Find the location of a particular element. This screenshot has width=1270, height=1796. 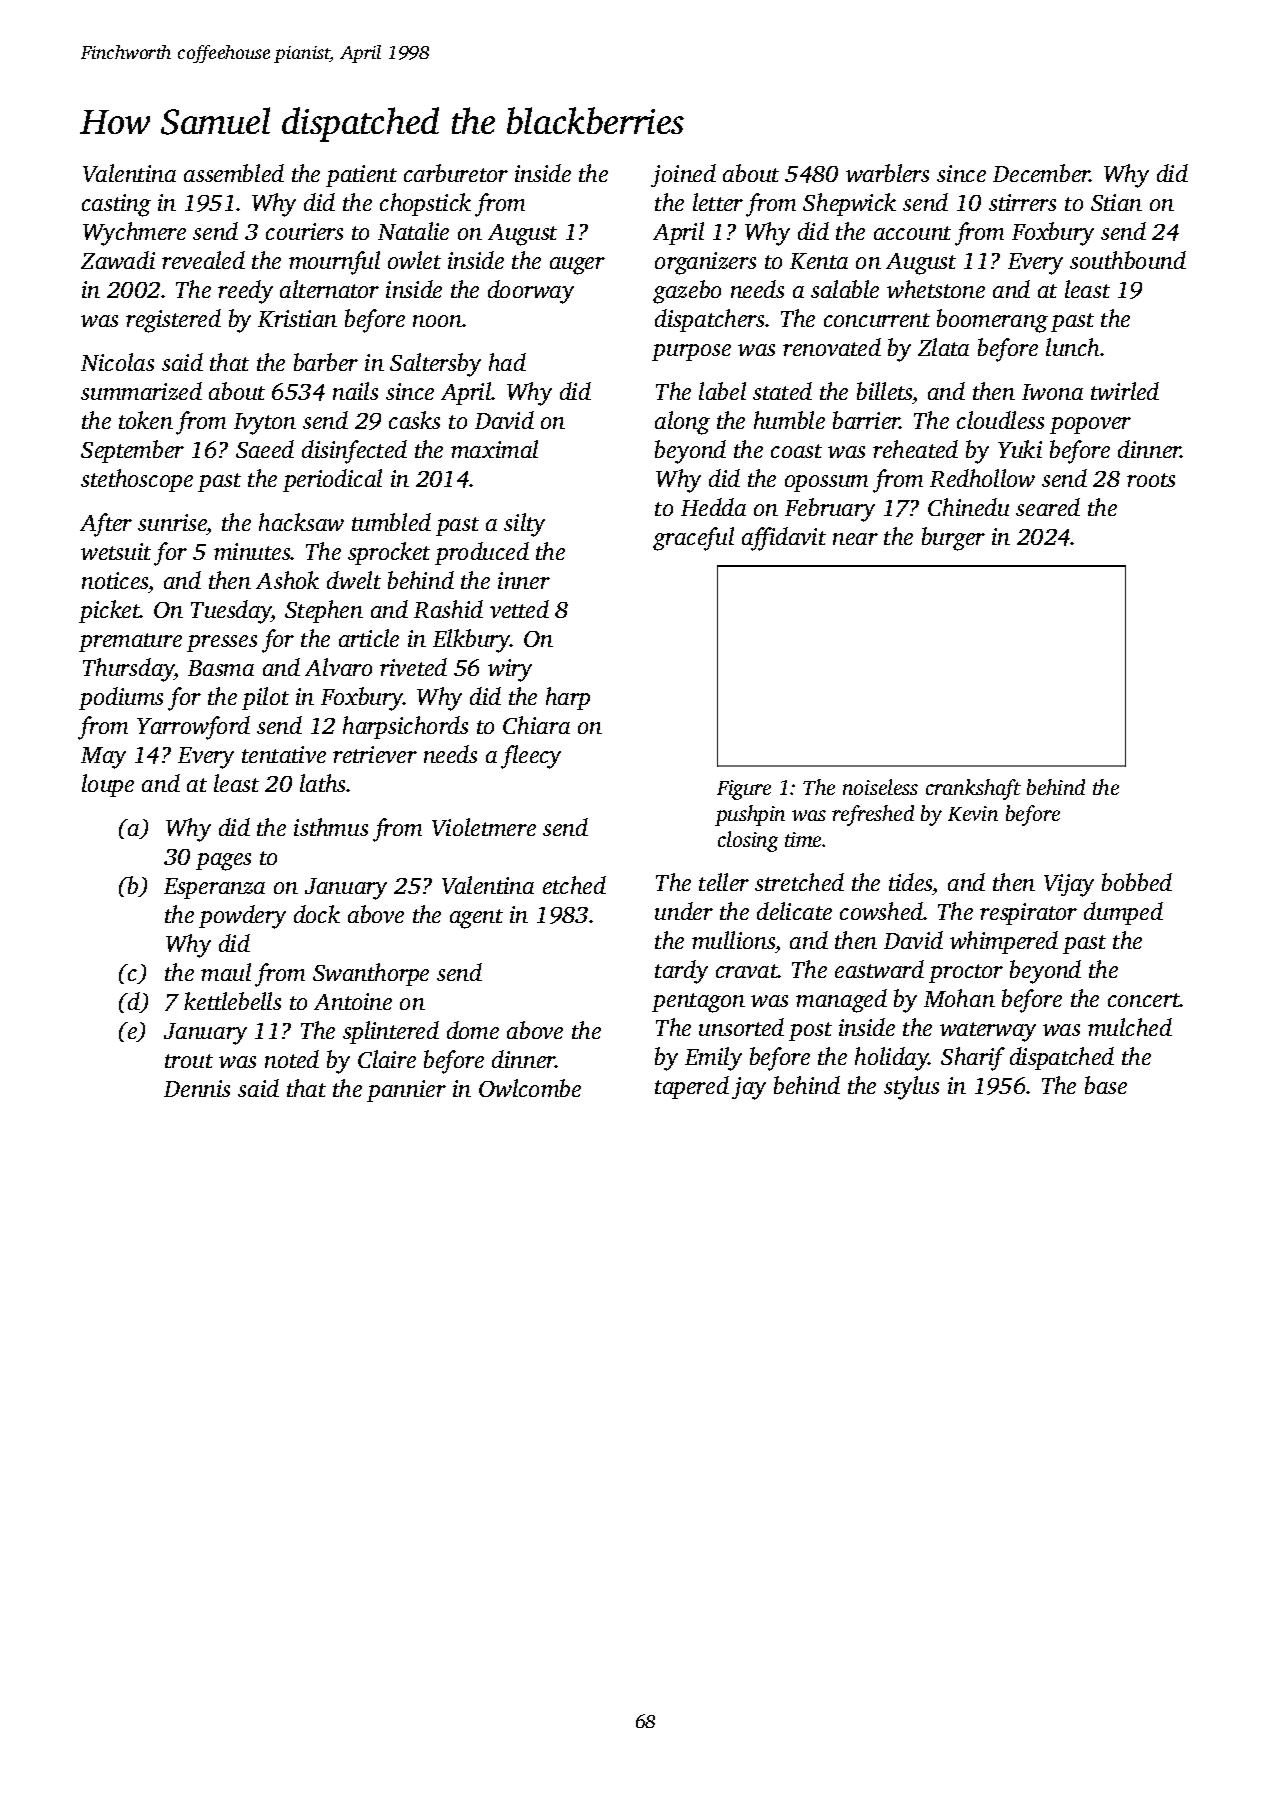

crankshaft is located at coordinates (973, 789).
